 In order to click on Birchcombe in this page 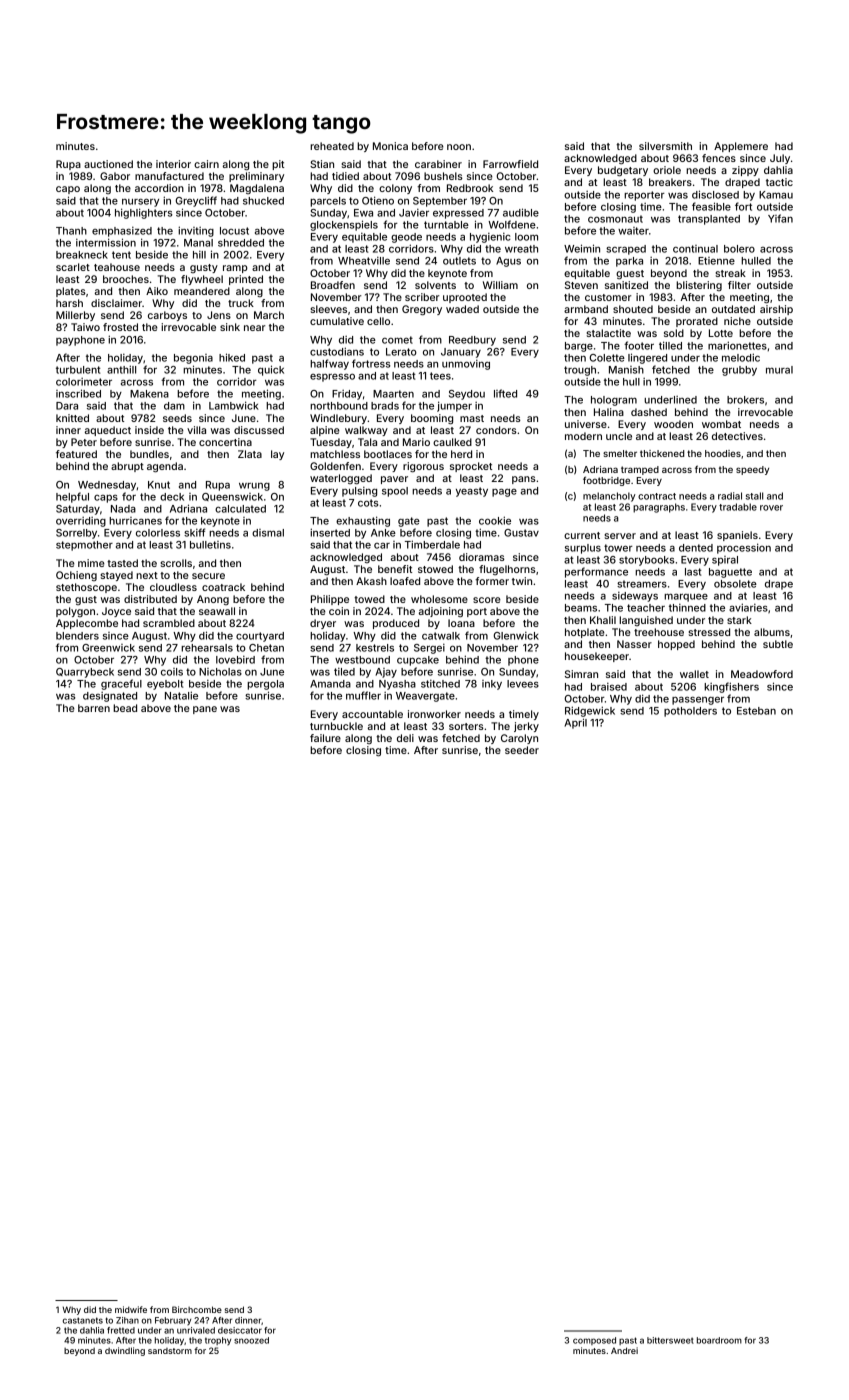, I will do `click(197, 1309)`.
